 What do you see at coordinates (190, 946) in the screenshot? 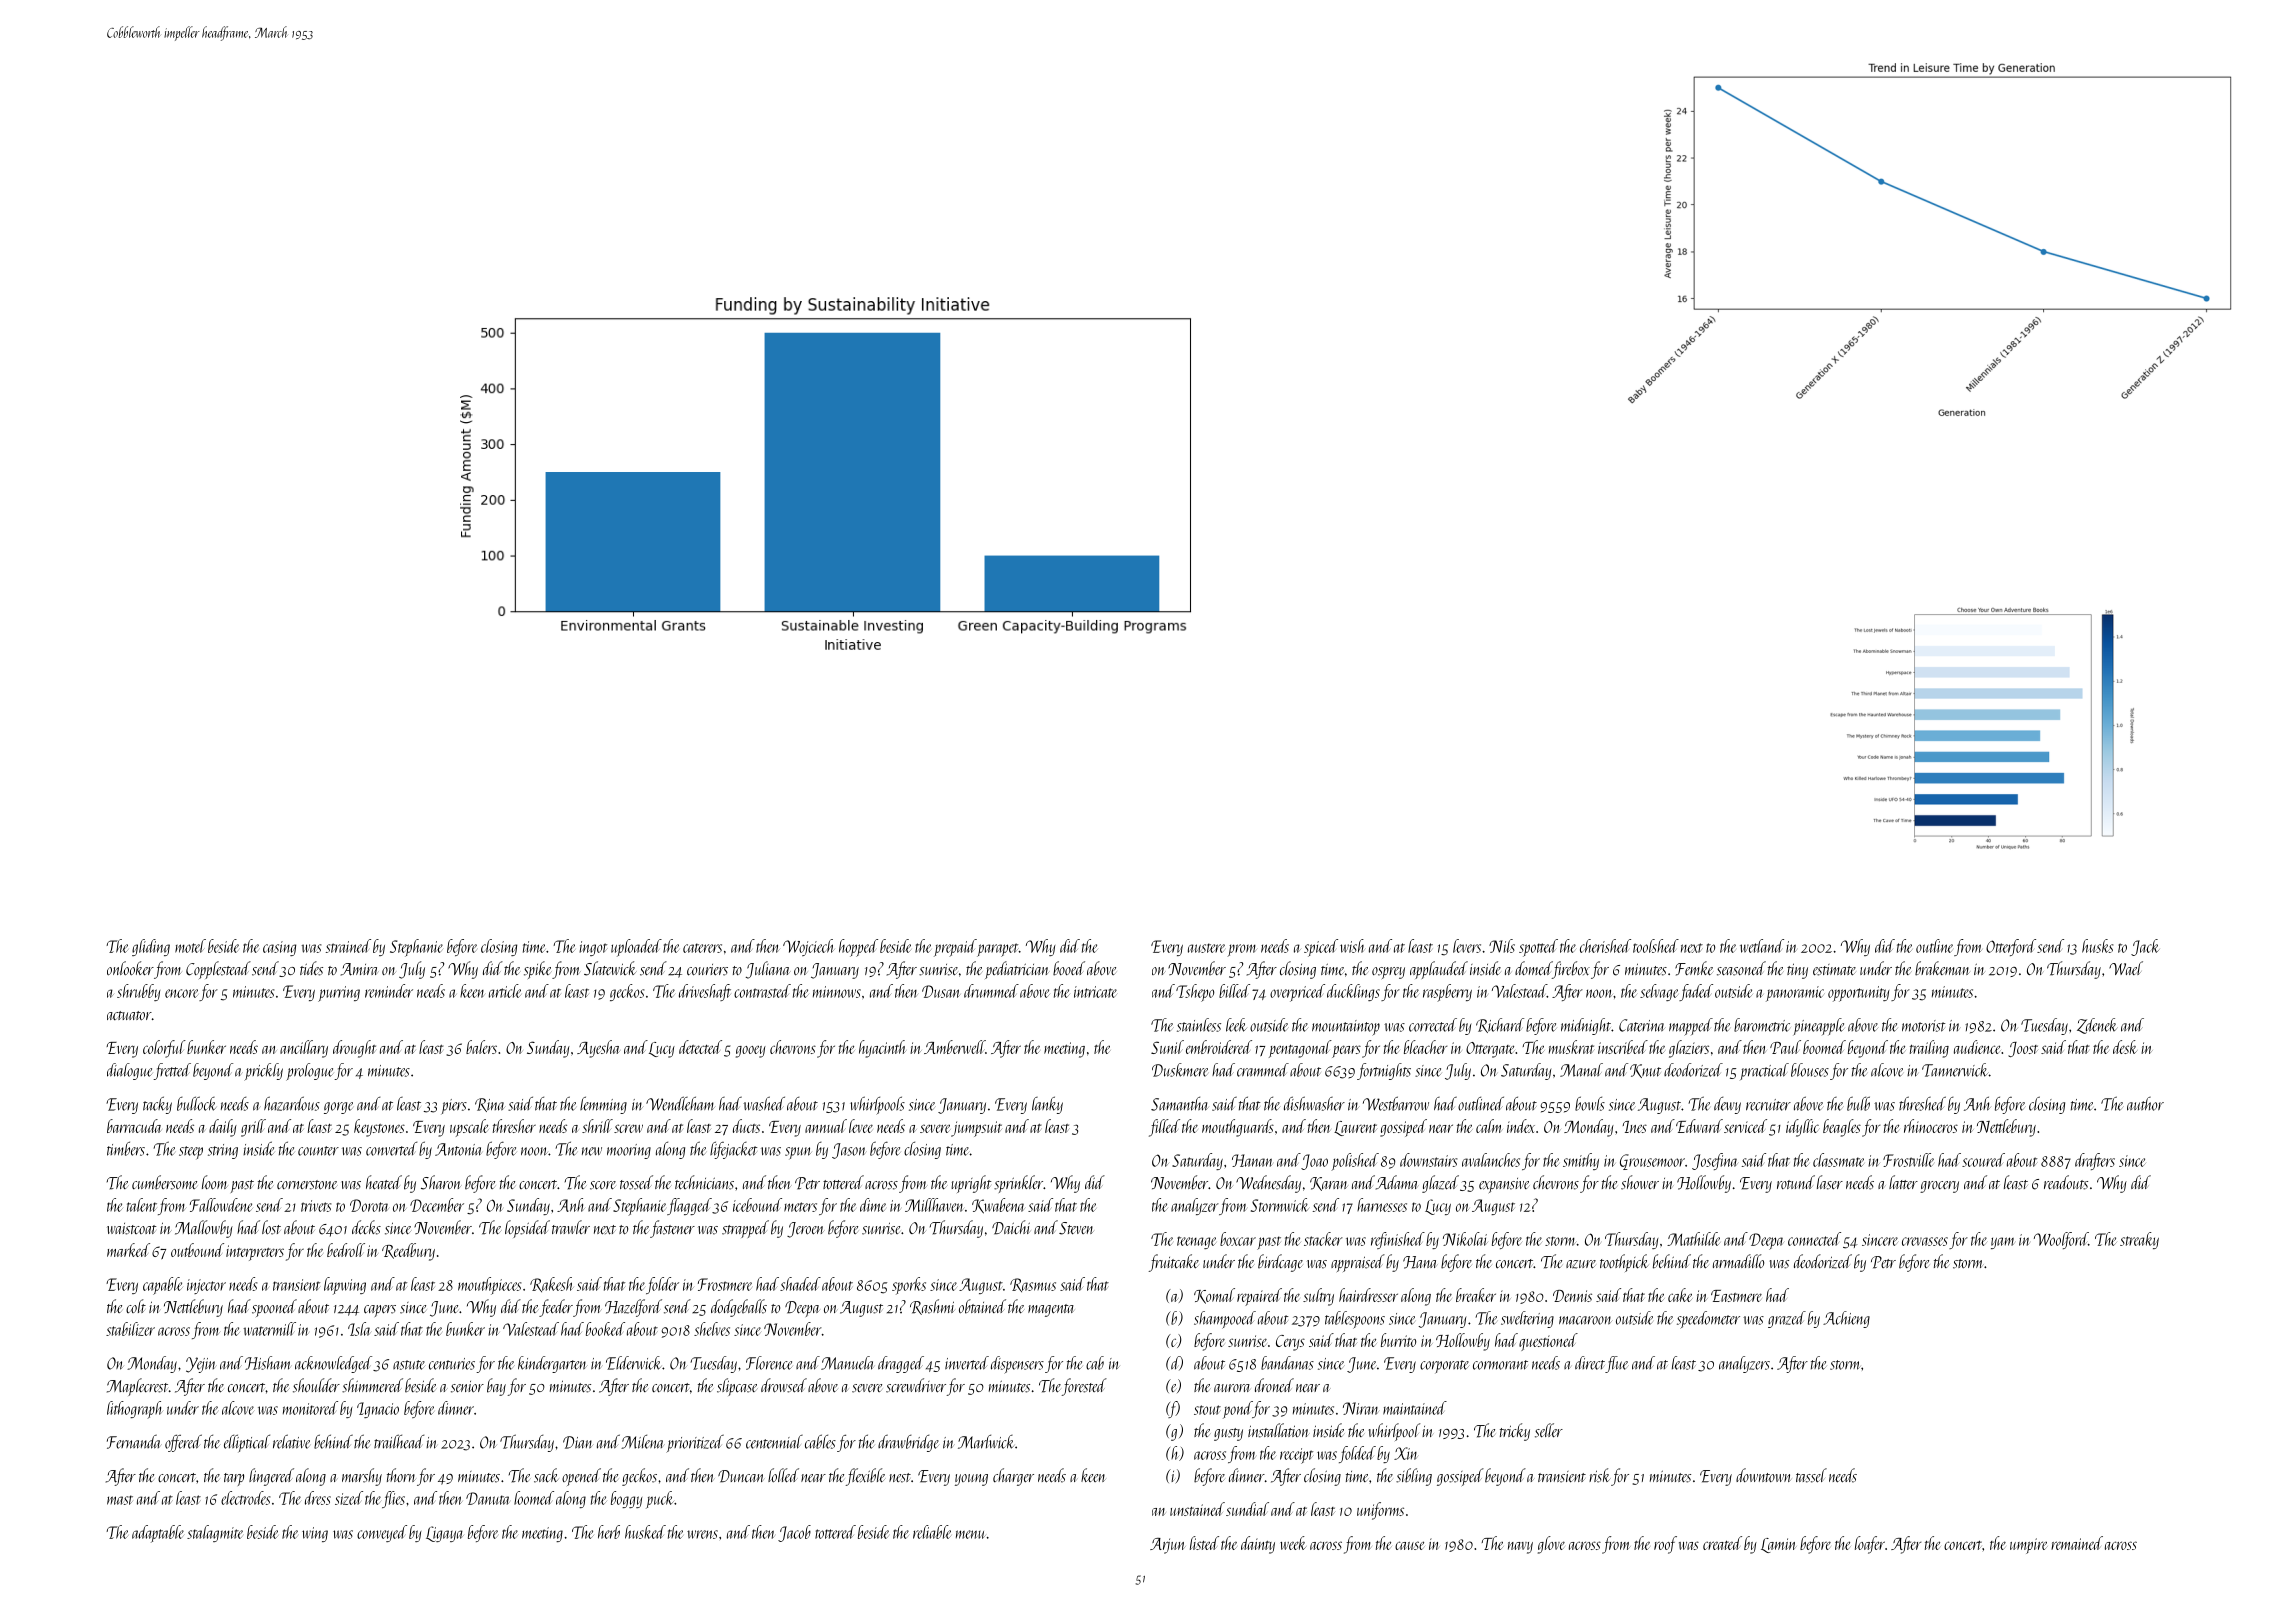
I see `motel` at bounding box center [190, 946].
